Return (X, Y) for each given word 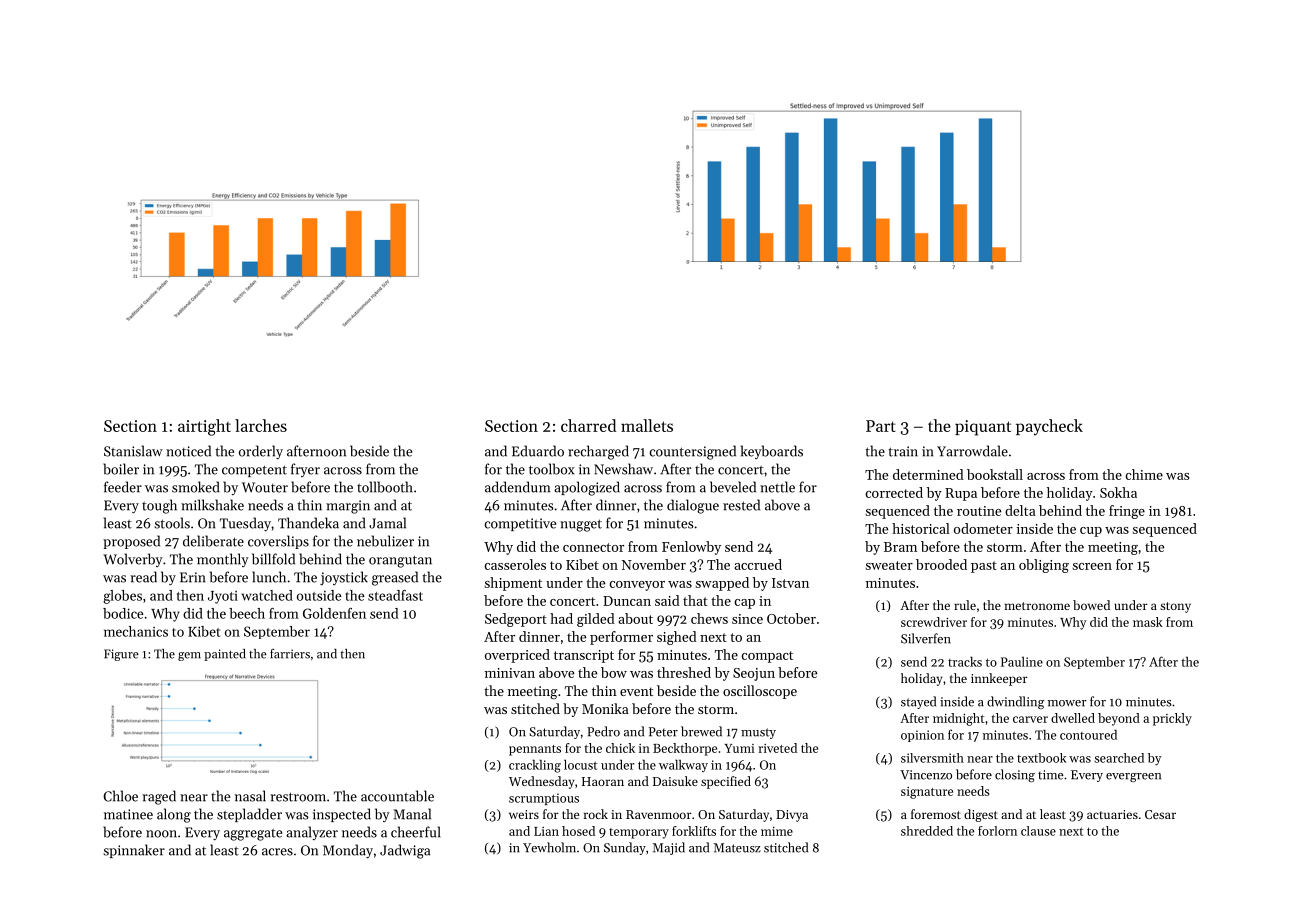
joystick (344, 578)
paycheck (1049, 427)
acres (277, 852)
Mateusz (737, 848)
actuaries (1112, 814)
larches (261, 425)
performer (621, 638)
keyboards (772, 452)
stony (1175, 607)
